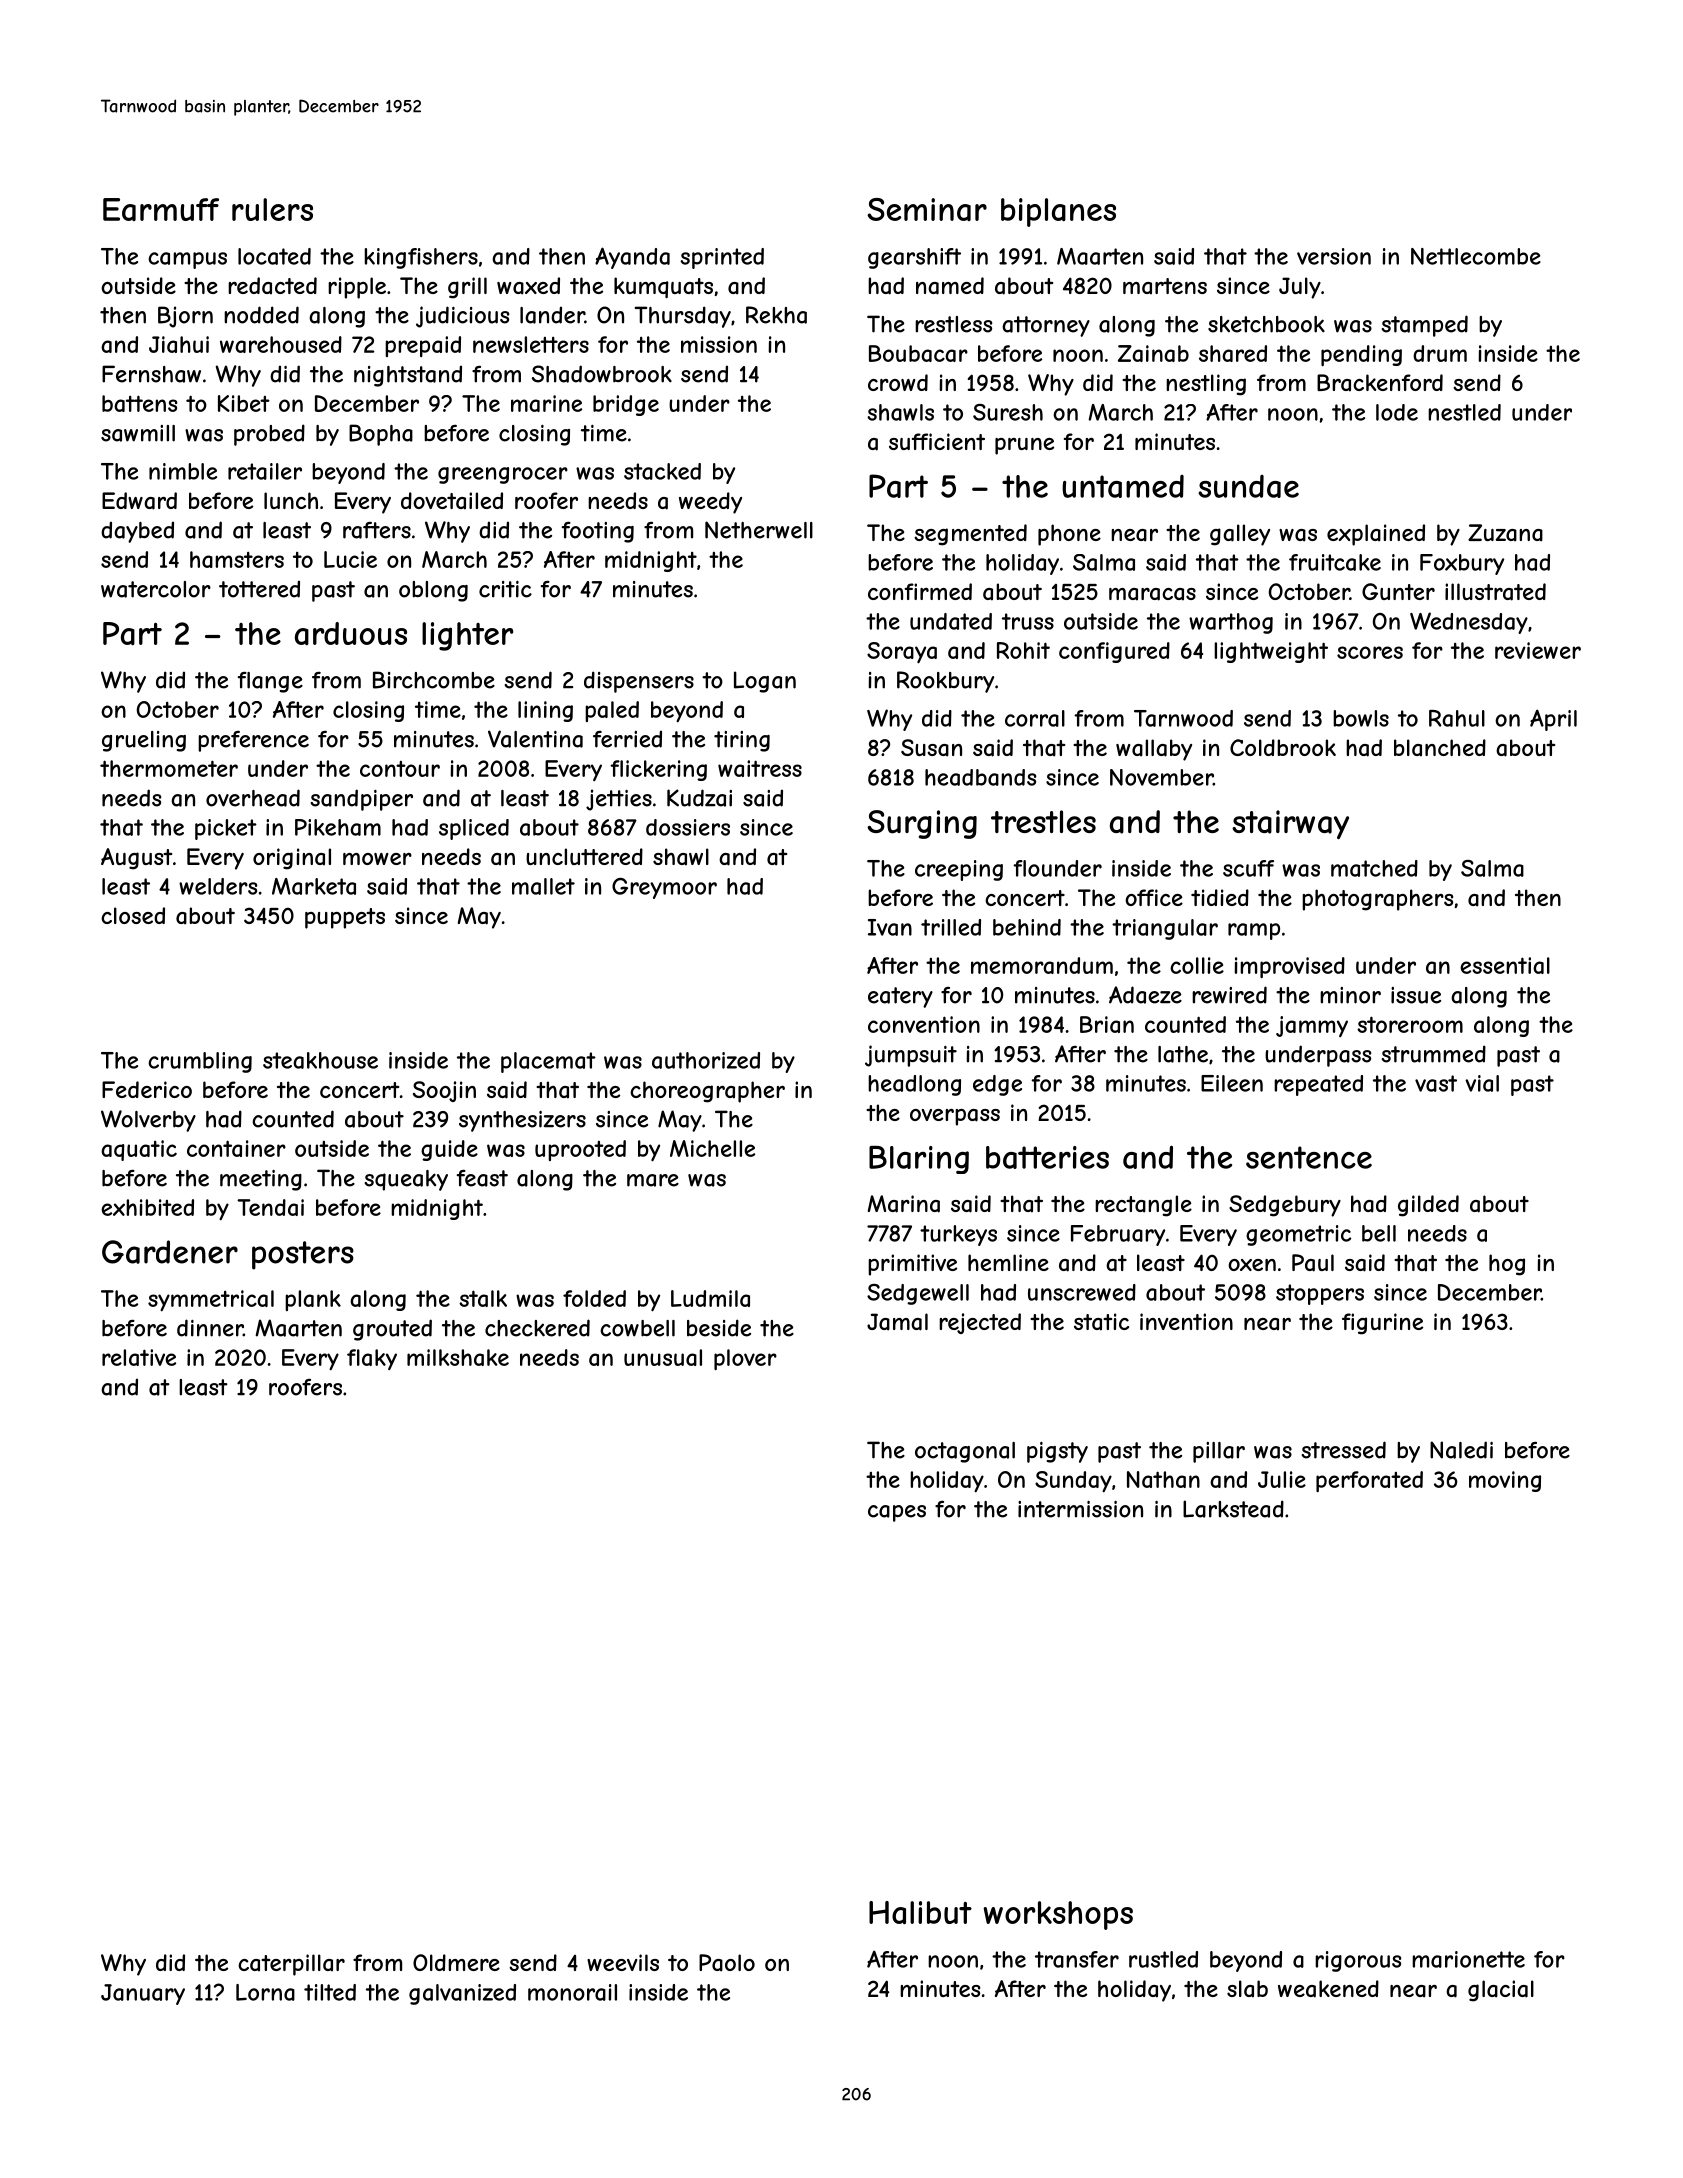  I want to click on Nettlecombe, so click(1476, 256).
